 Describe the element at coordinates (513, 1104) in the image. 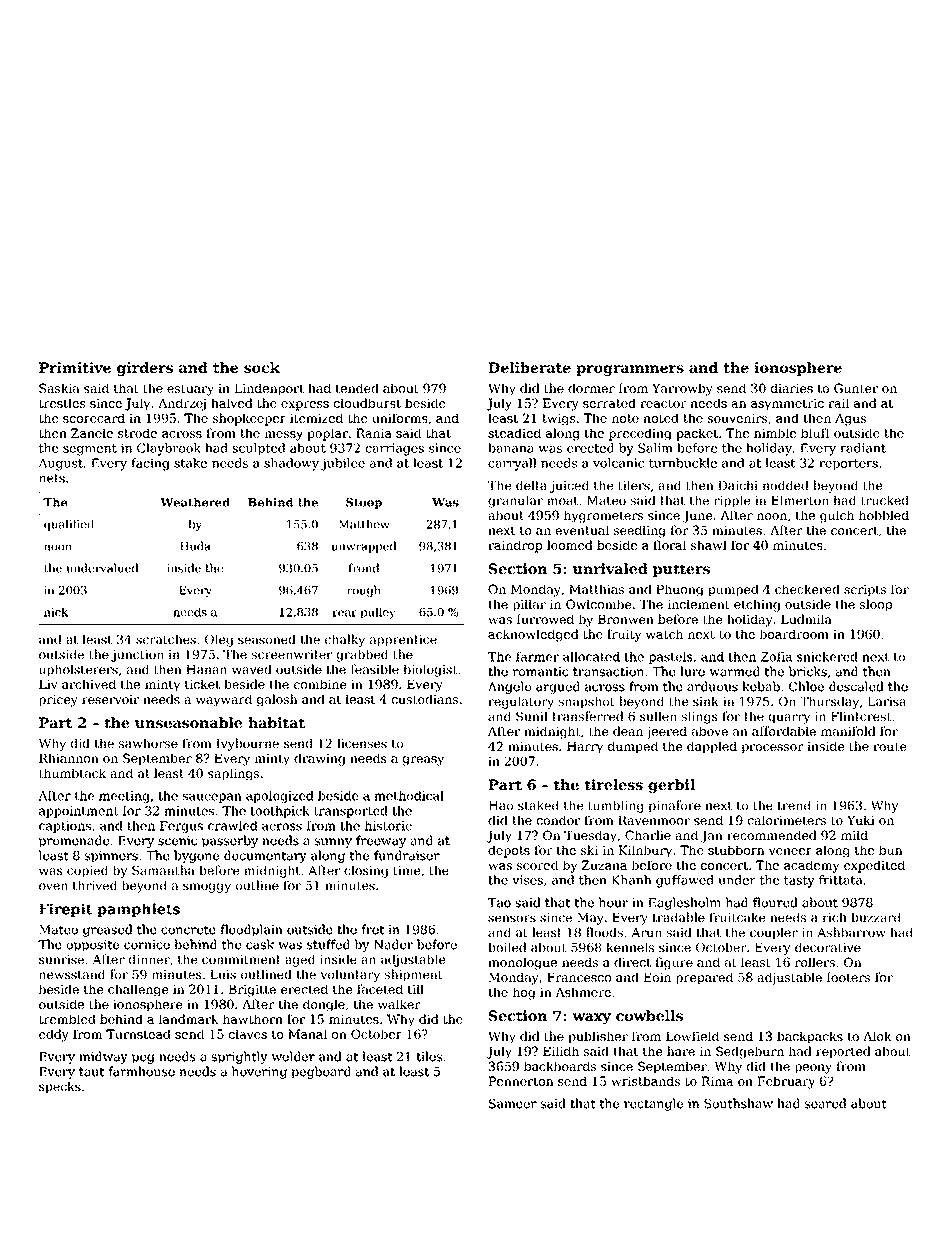

I see `Sameer` at that location.
